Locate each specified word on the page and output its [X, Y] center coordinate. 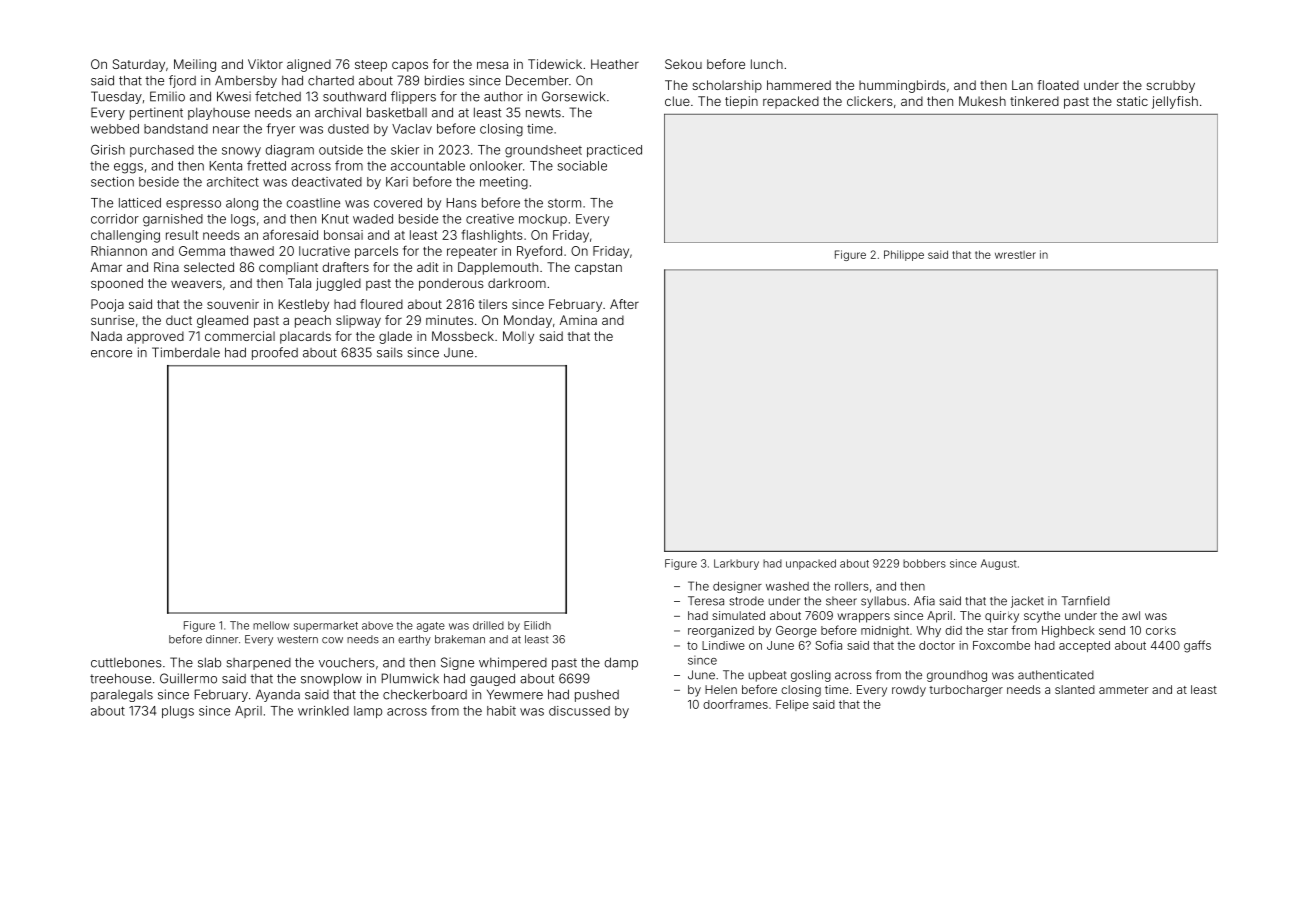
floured [381, 304]
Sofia [829, 645]
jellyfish [1175, 102]
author [503, 96]
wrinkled [323, 711]
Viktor [265, 64]
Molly [518, 337]
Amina [578, 320]
